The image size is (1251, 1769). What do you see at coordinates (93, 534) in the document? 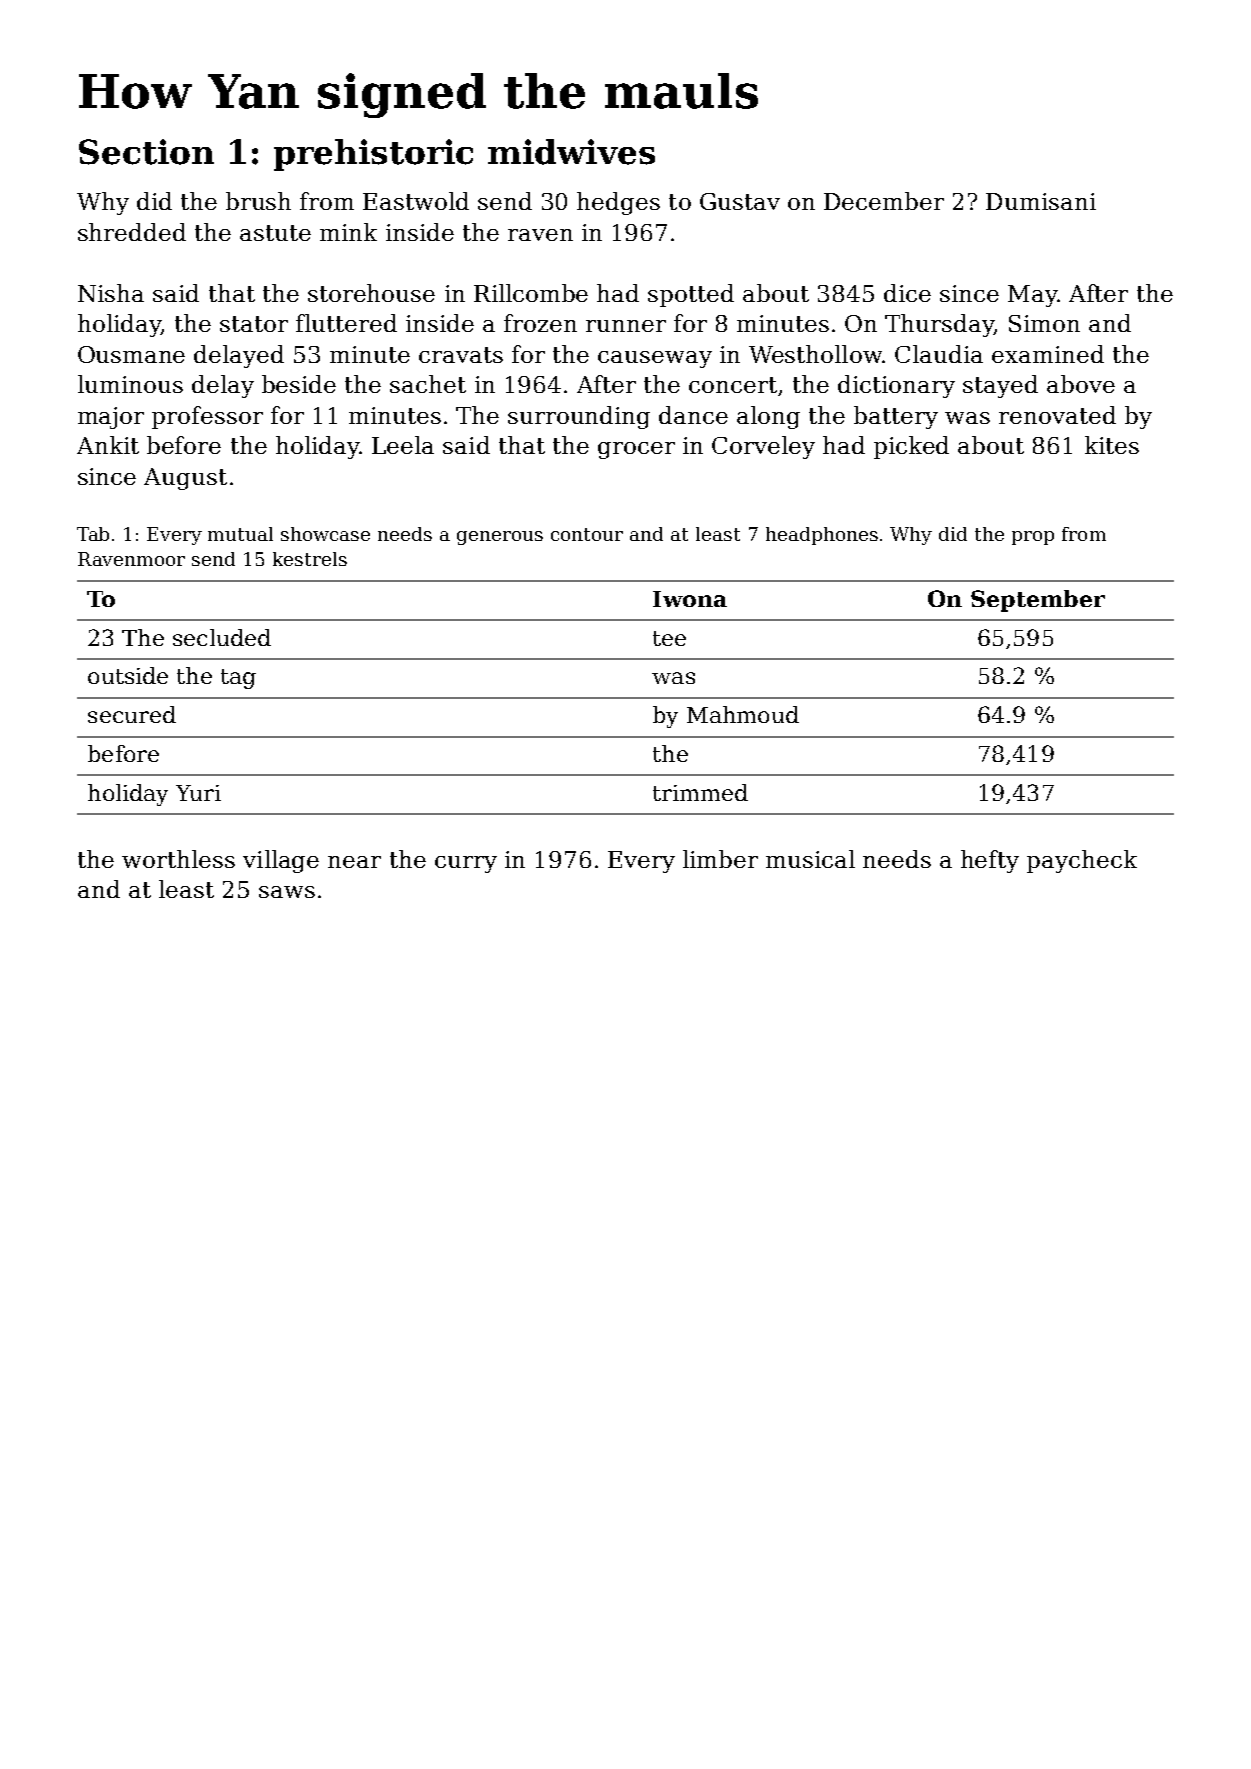
I see `Tab` at bounding box center [93, 534].
